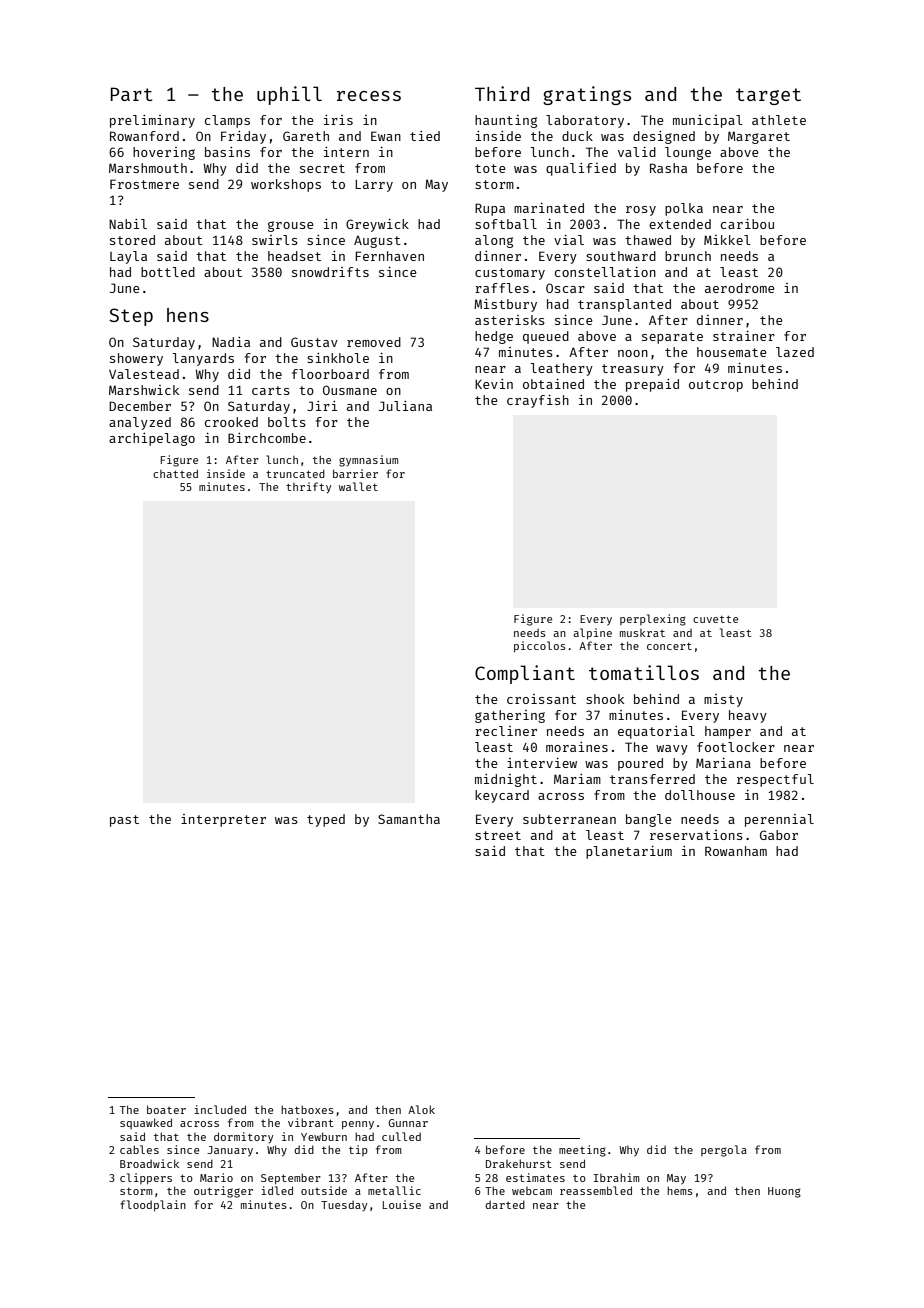  Describe the element at coordinates (124, 821) in the document. I see `past` at that location.
